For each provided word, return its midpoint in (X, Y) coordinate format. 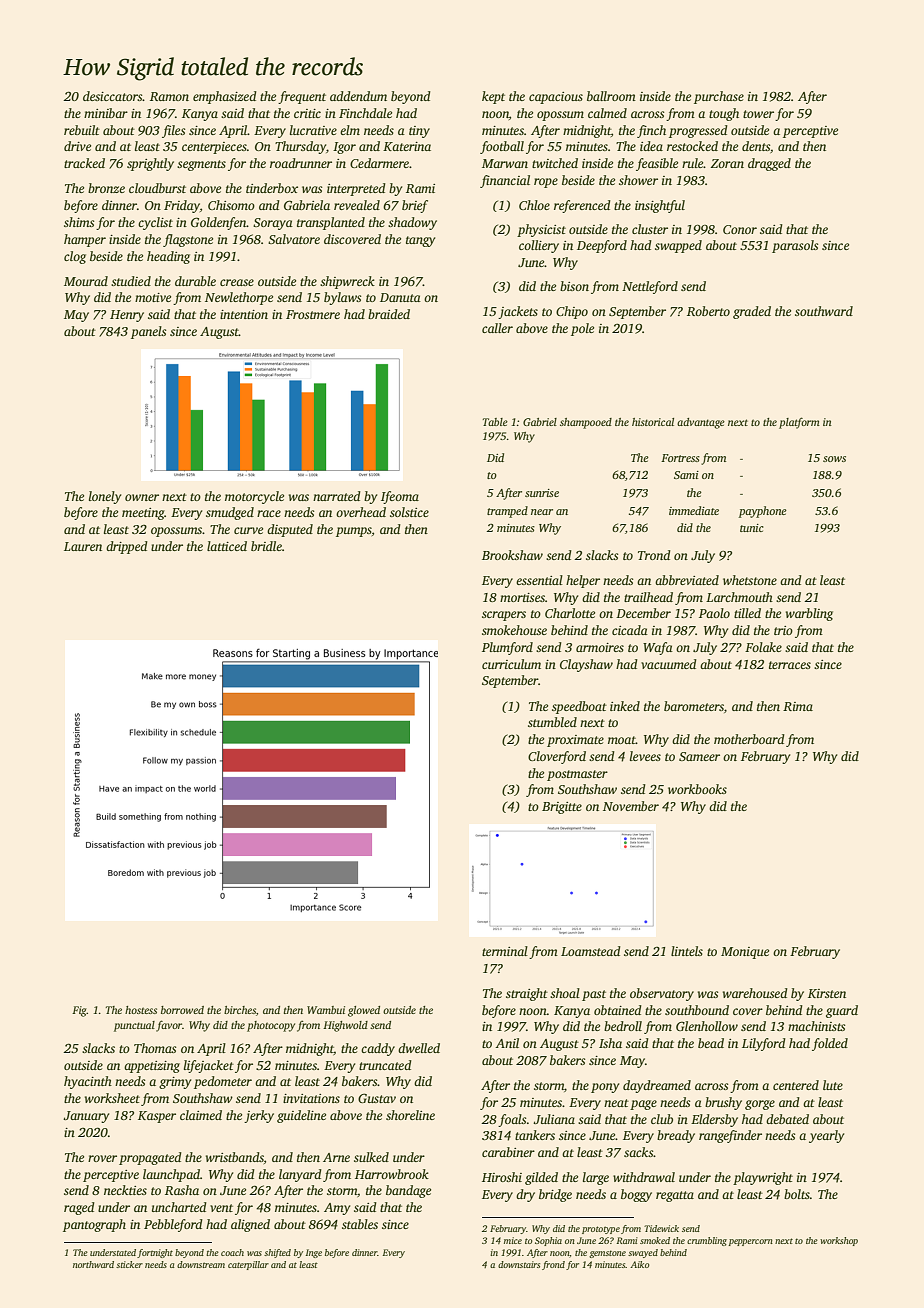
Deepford (602, 246)
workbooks (697, 789)
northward (93, 1264)
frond (553, 1265)
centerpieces (214, 148)
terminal (505, 951)
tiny (419, 132)
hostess (141, 1010)
